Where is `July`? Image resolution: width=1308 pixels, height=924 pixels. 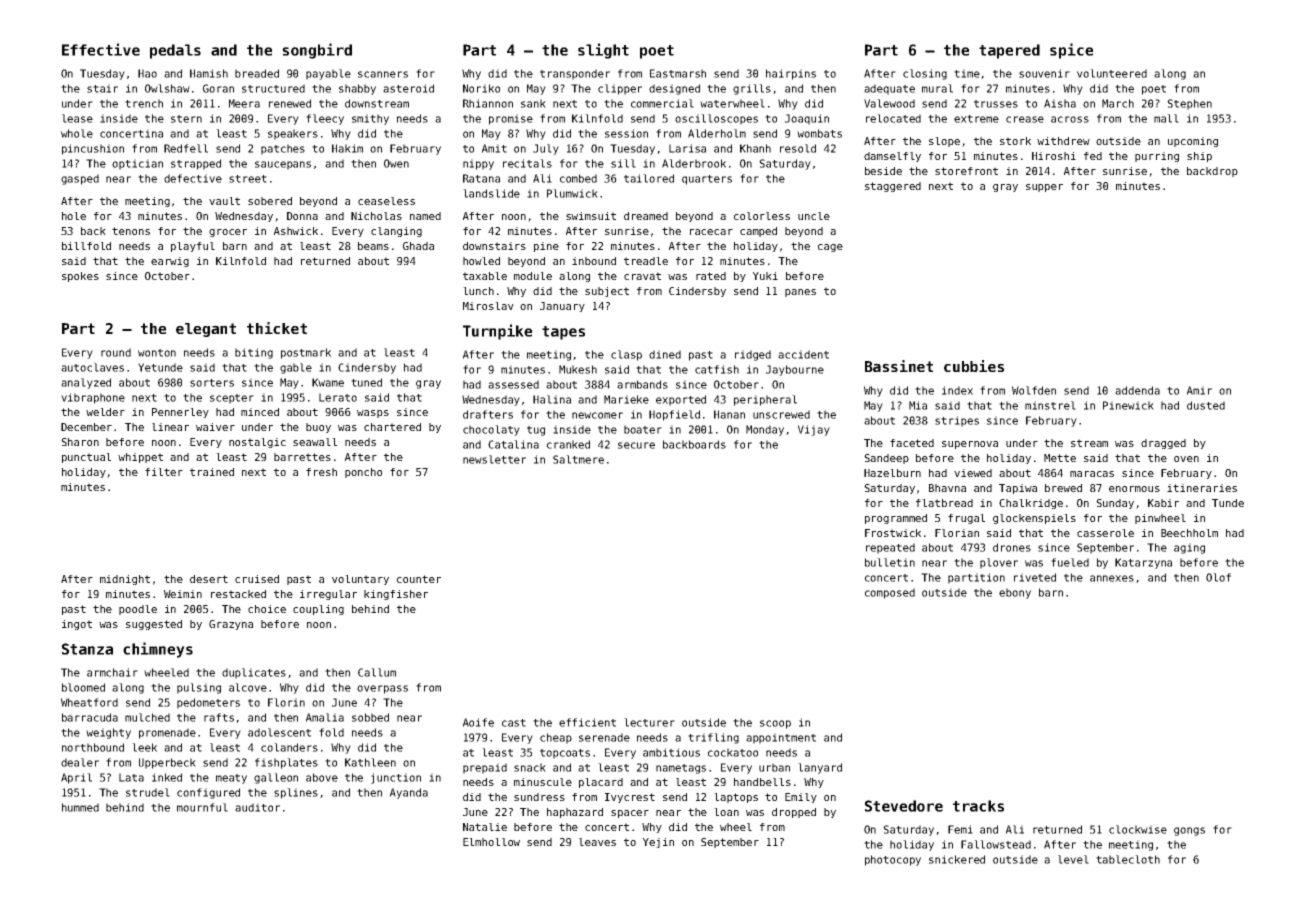 July is located at coordinates (546, 149).
